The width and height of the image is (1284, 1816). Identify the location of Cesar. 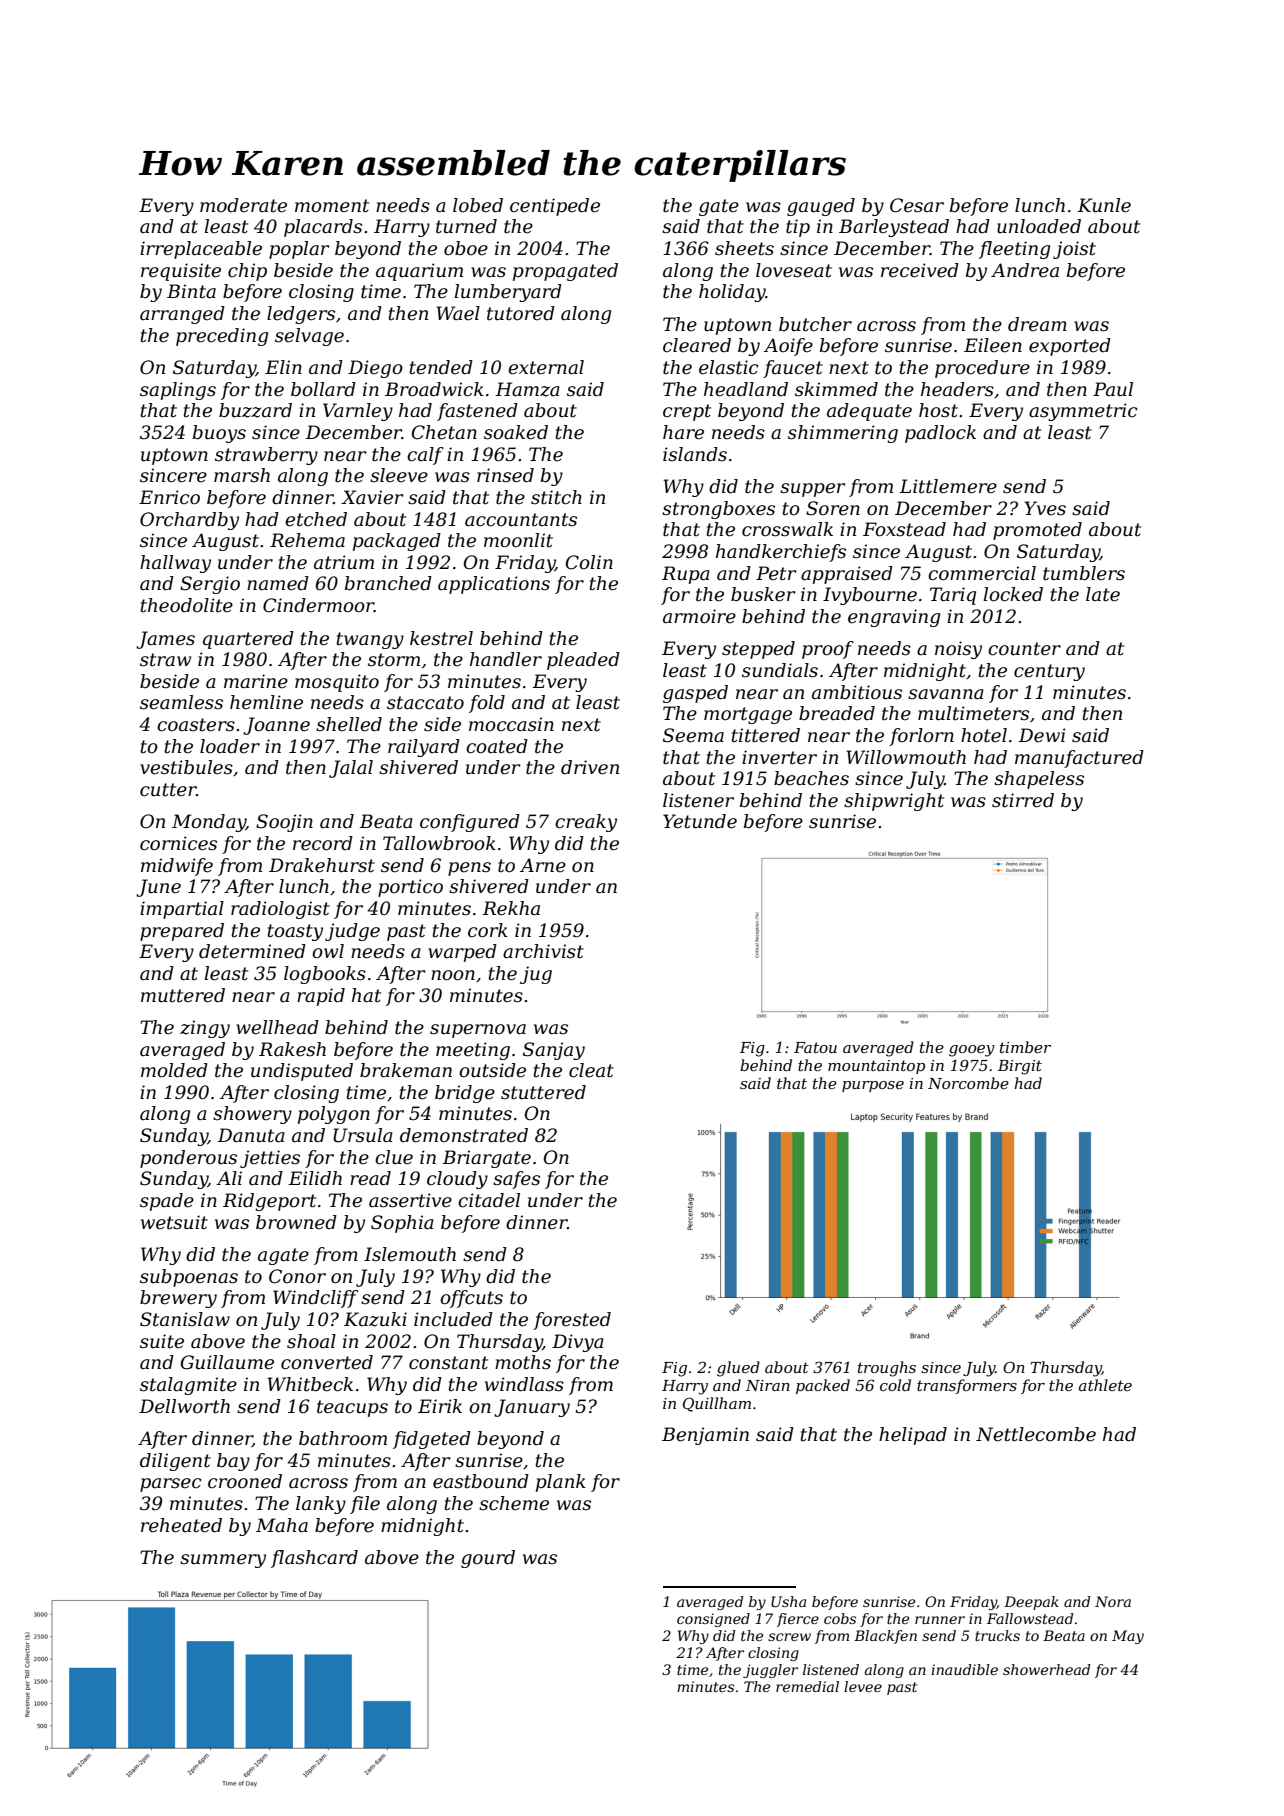
(917, 205).
